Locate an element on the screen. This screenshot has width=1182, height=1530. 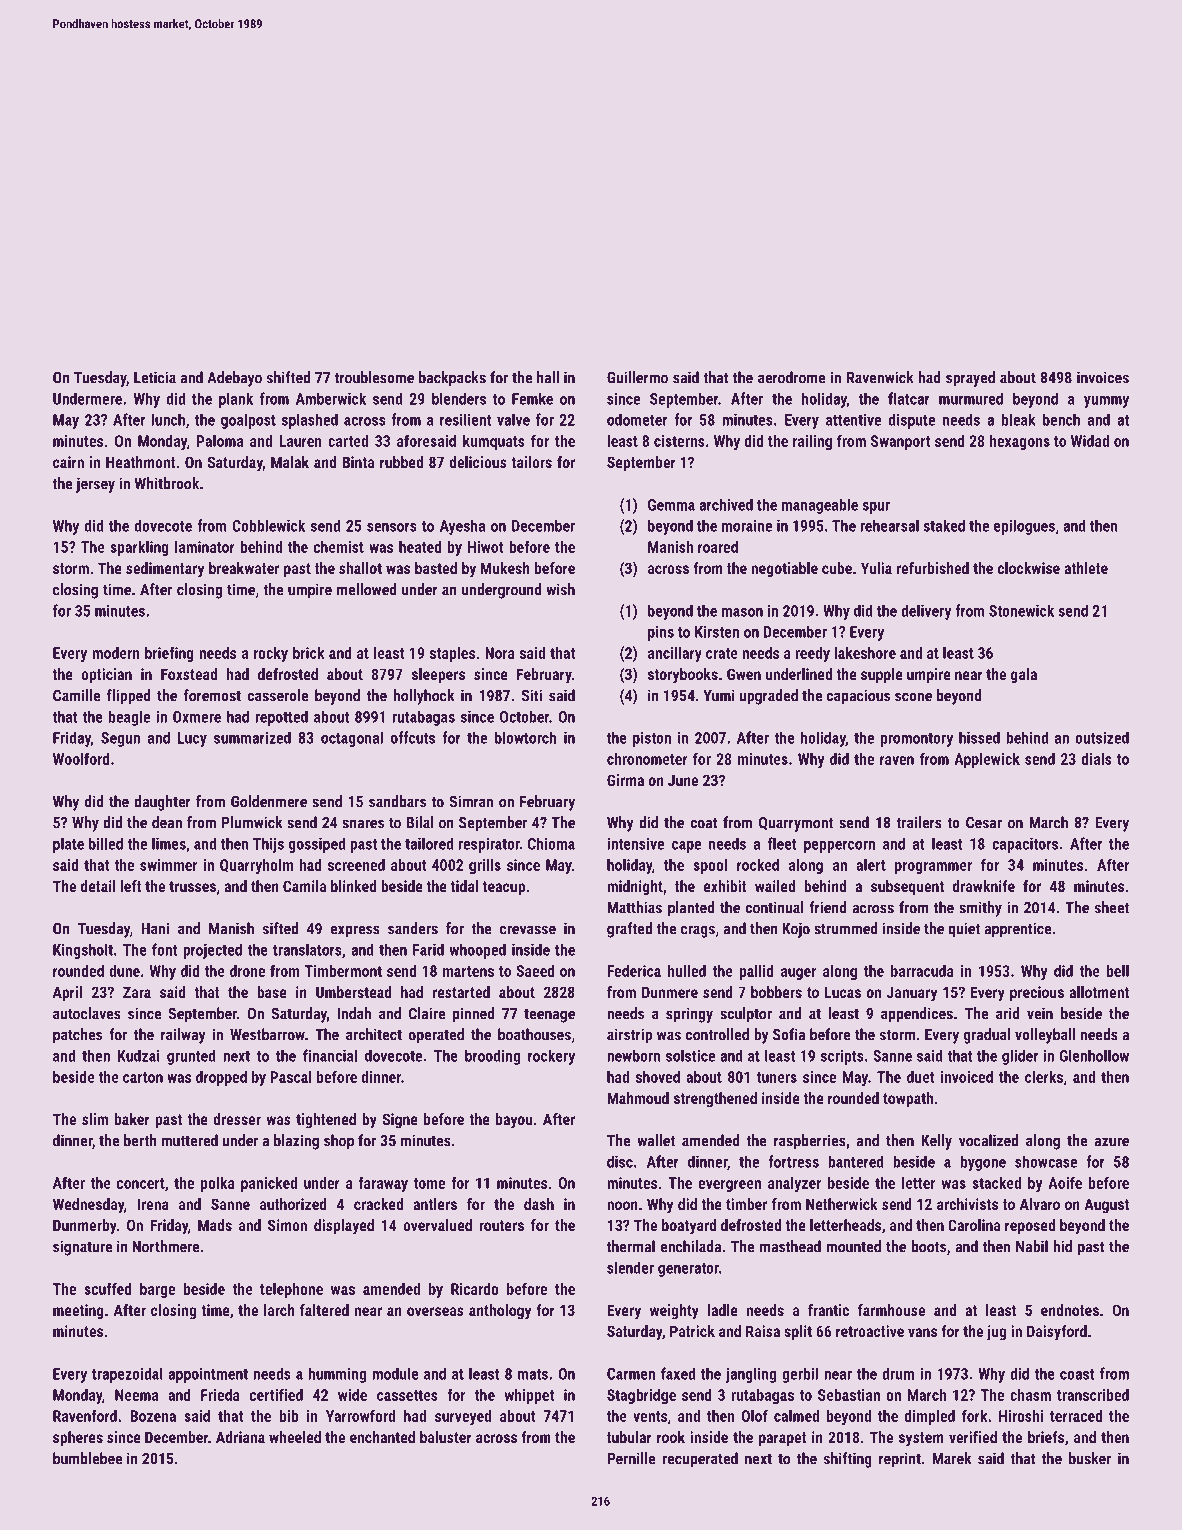
Guillermo is located at coordinates (637, 377).
